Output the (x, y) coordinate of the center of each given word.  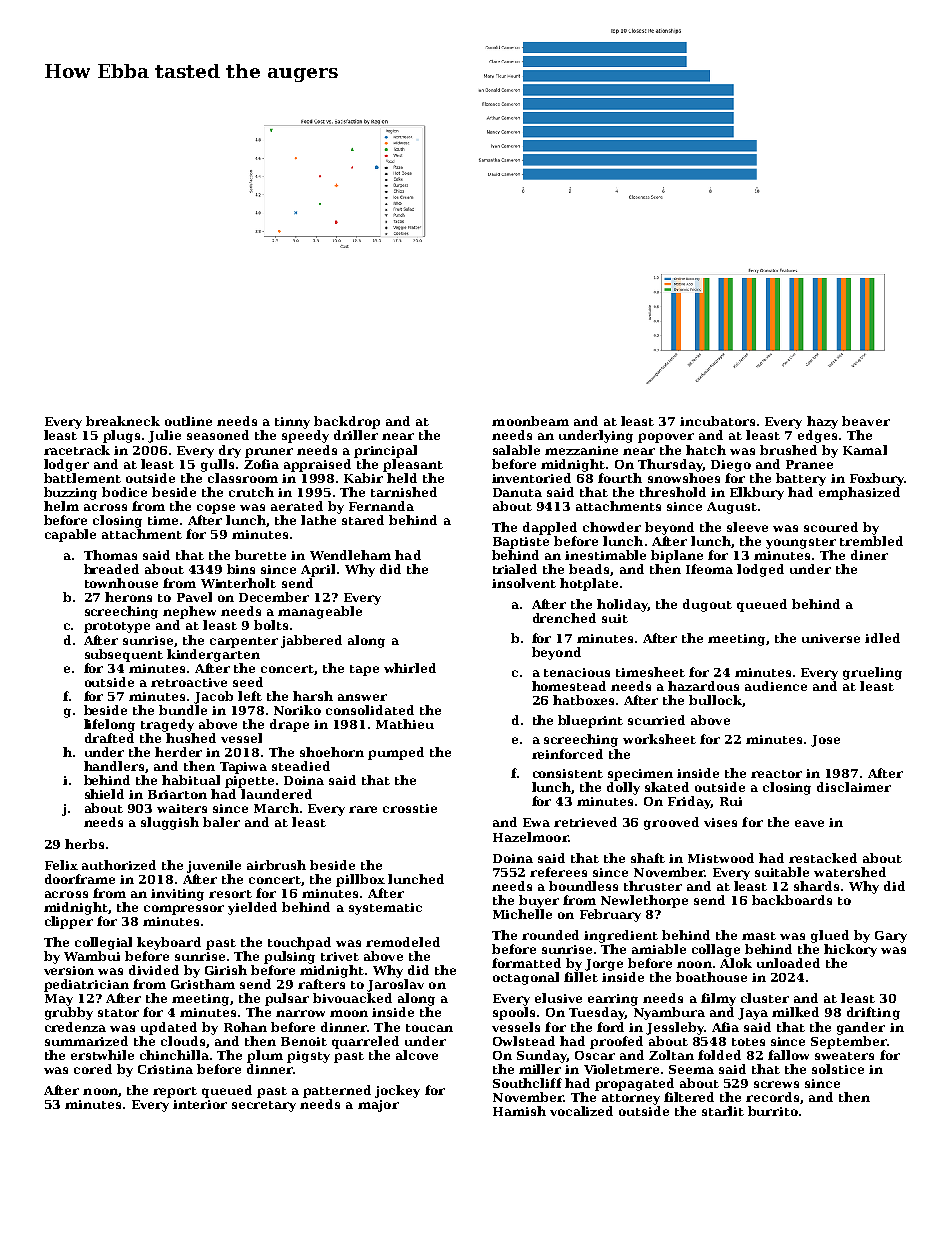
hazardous (703, 686)
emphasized (859, 493)
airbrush (276, 865)
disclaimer (854, 787)
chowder (612, 527)
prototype (117, 627)
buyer (539, 901)
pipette (249, 782)
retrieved (585, 822)
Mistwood (721, 858)
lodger (66, 465)
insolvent (524, 583)
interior (200, 1104)
